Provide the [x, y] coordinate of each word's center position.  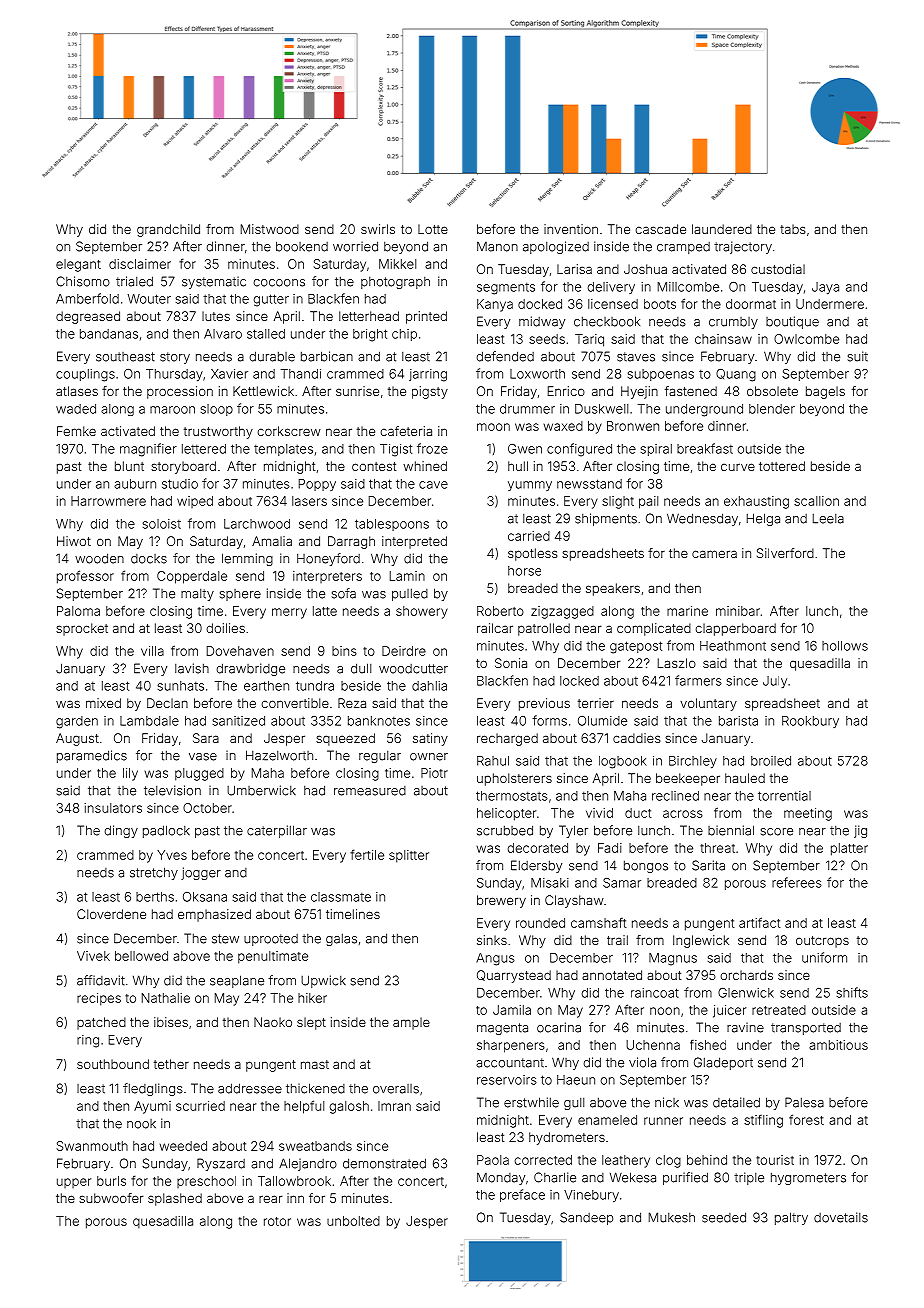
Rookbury [810, 722]
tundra [315, 686]
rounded [540, 923]
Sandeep [586, 1218]
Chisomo [83, 281]
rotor [277, 1221]
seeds [547, 339]
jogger [201, 873]
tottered [782, 466]
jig [860, 831]
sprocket [82, 629]
